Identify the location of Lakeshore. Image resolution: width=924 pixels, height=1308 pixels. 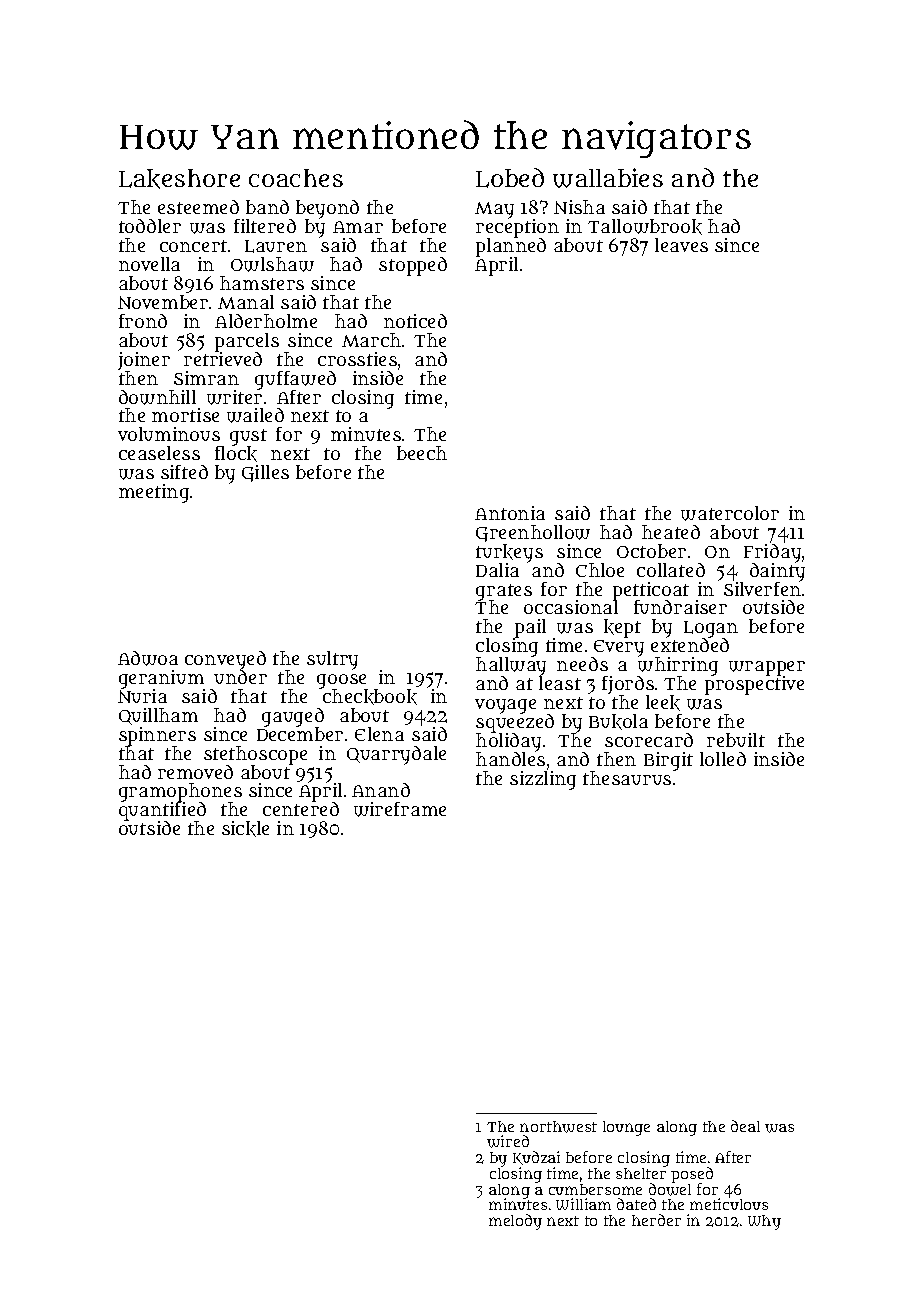
(179, 179).
